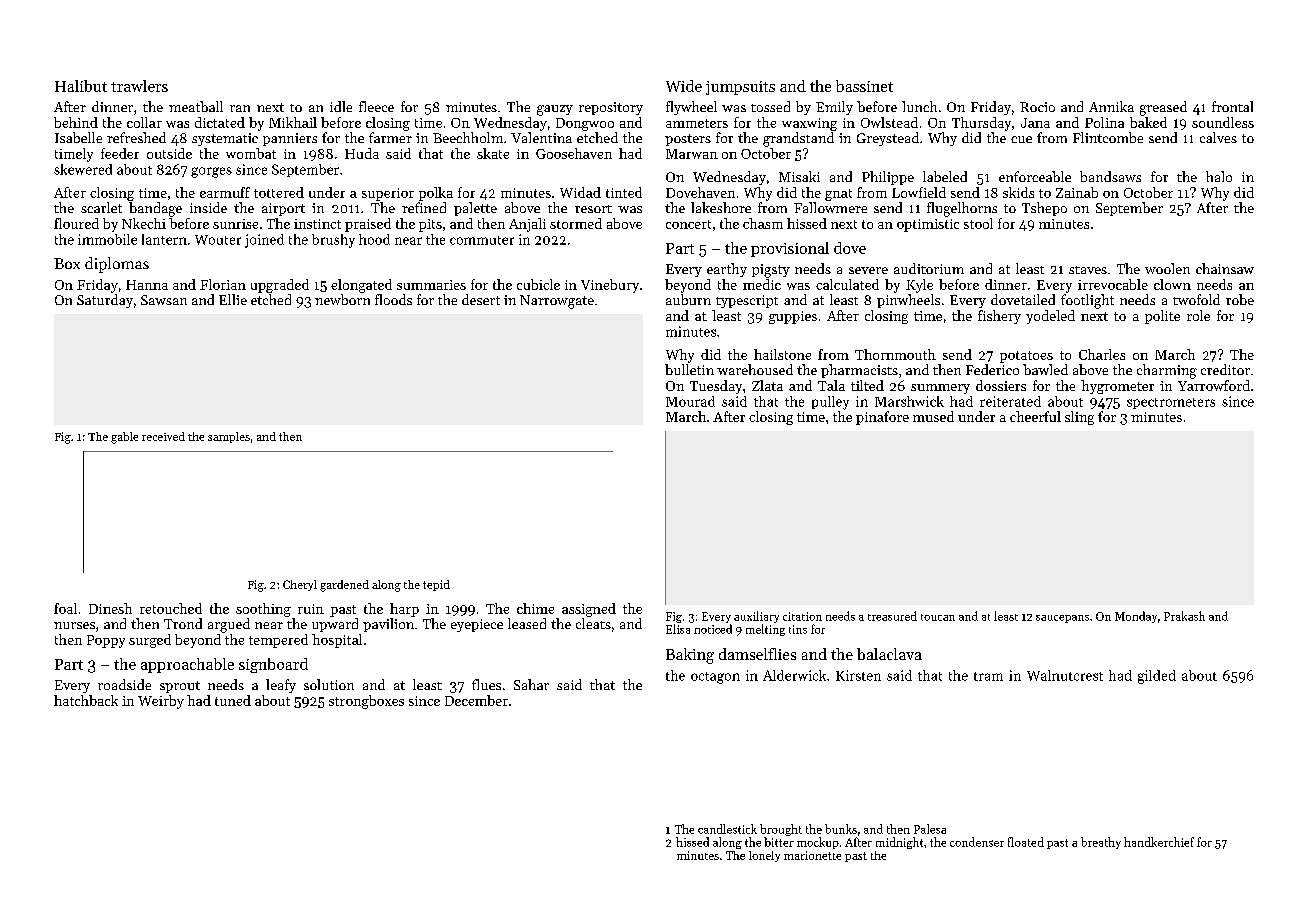 The width and height of the document is (1308, 924). I want to click on tram, so click(988, 676).
